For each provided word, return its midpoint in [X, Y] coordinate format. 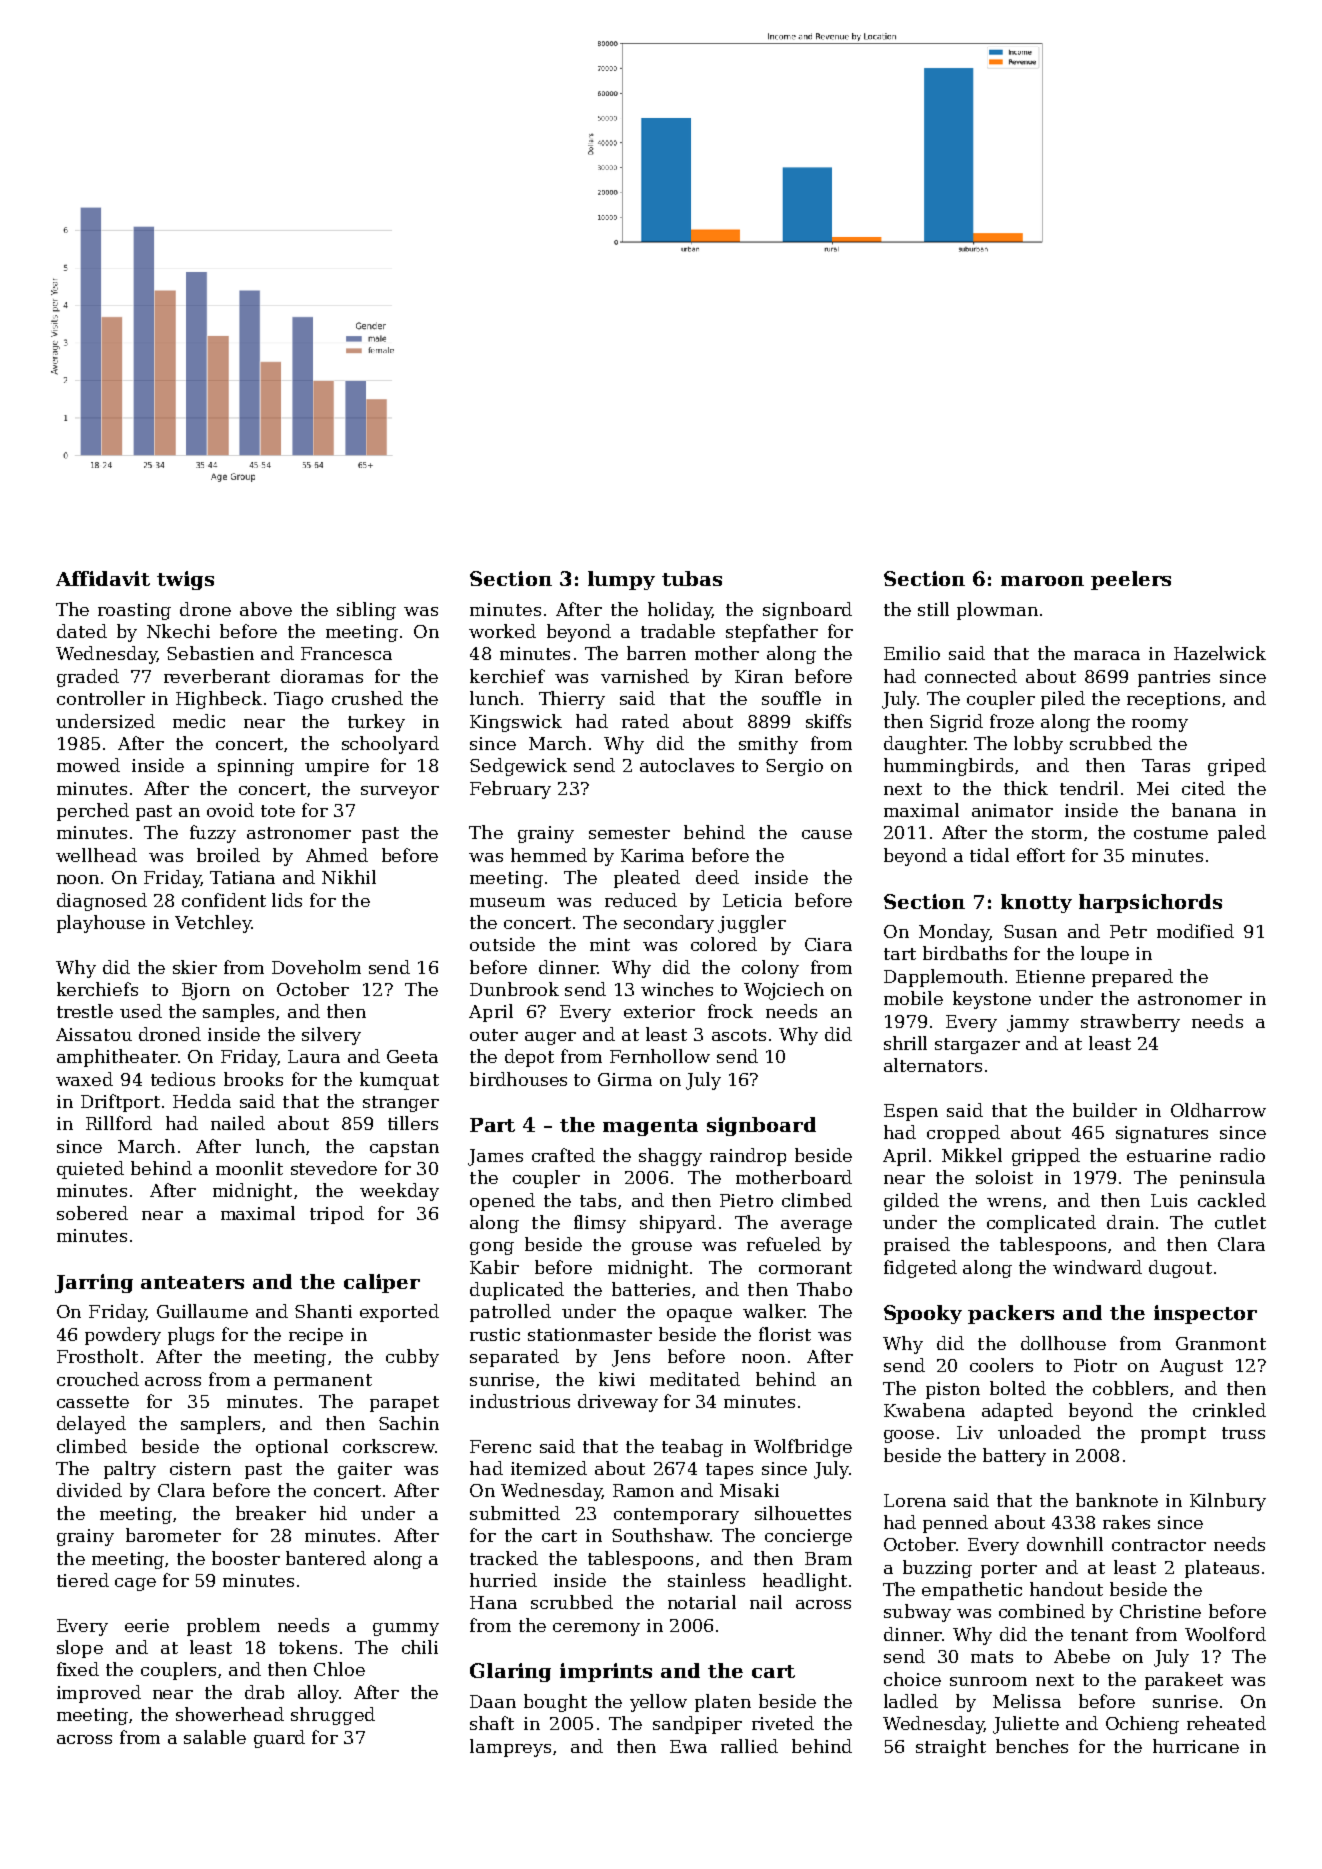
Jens [631, 1358]
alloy [318, 1694]
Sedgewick [518, 767]
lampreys [510, 1748]
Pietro [746, 1200]
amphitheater [117, 1058]
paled [1242, 834]
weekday [399, 1192]
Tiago [298, 700]
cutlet [1240, 1222]
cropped [963, 1134]
